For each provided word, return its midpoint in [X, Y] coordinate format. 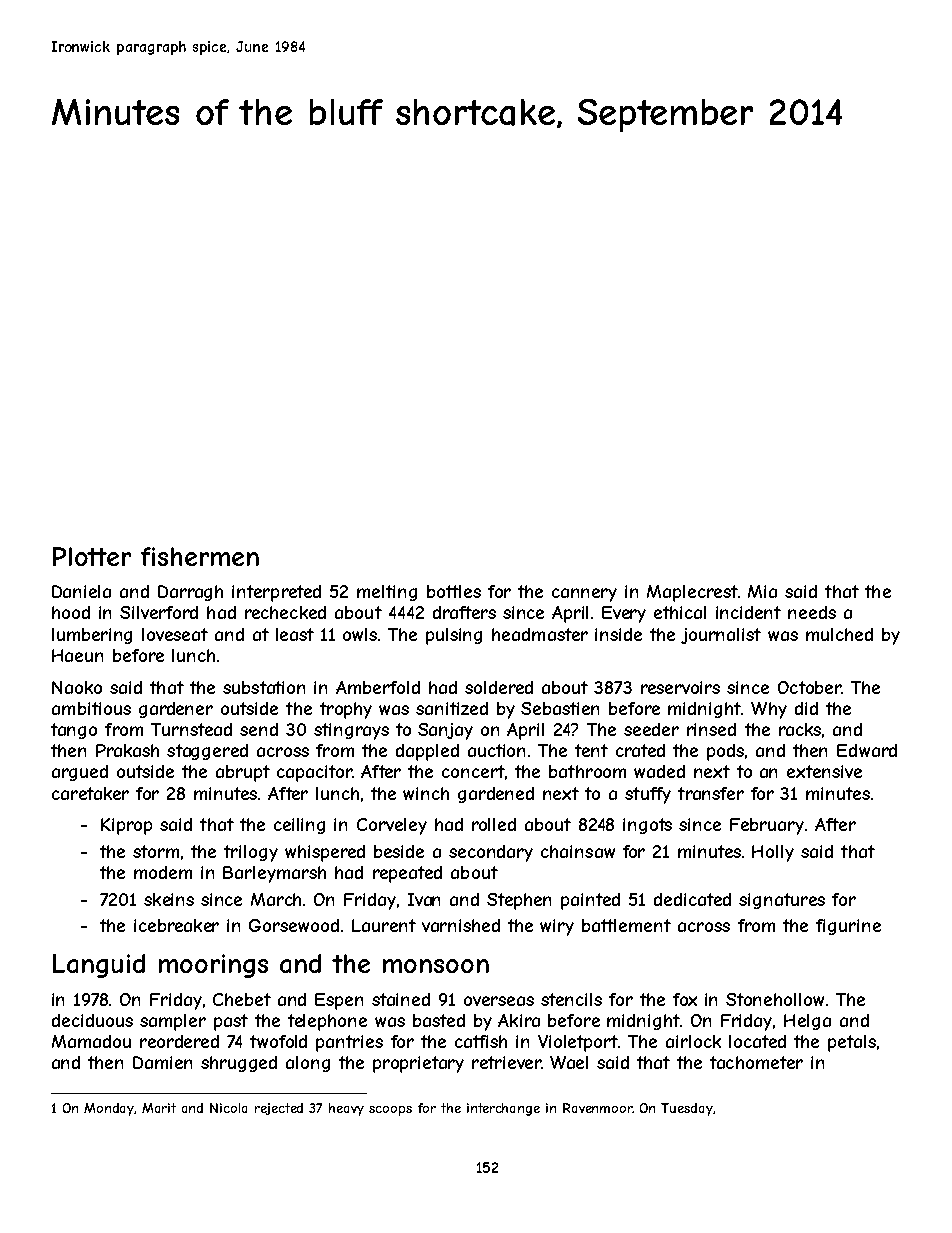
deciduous [92, 1020]
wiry [557, 927]
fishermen [200, 556]
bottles [454, 591]
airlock [693, 1041]
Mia [762, 591]
